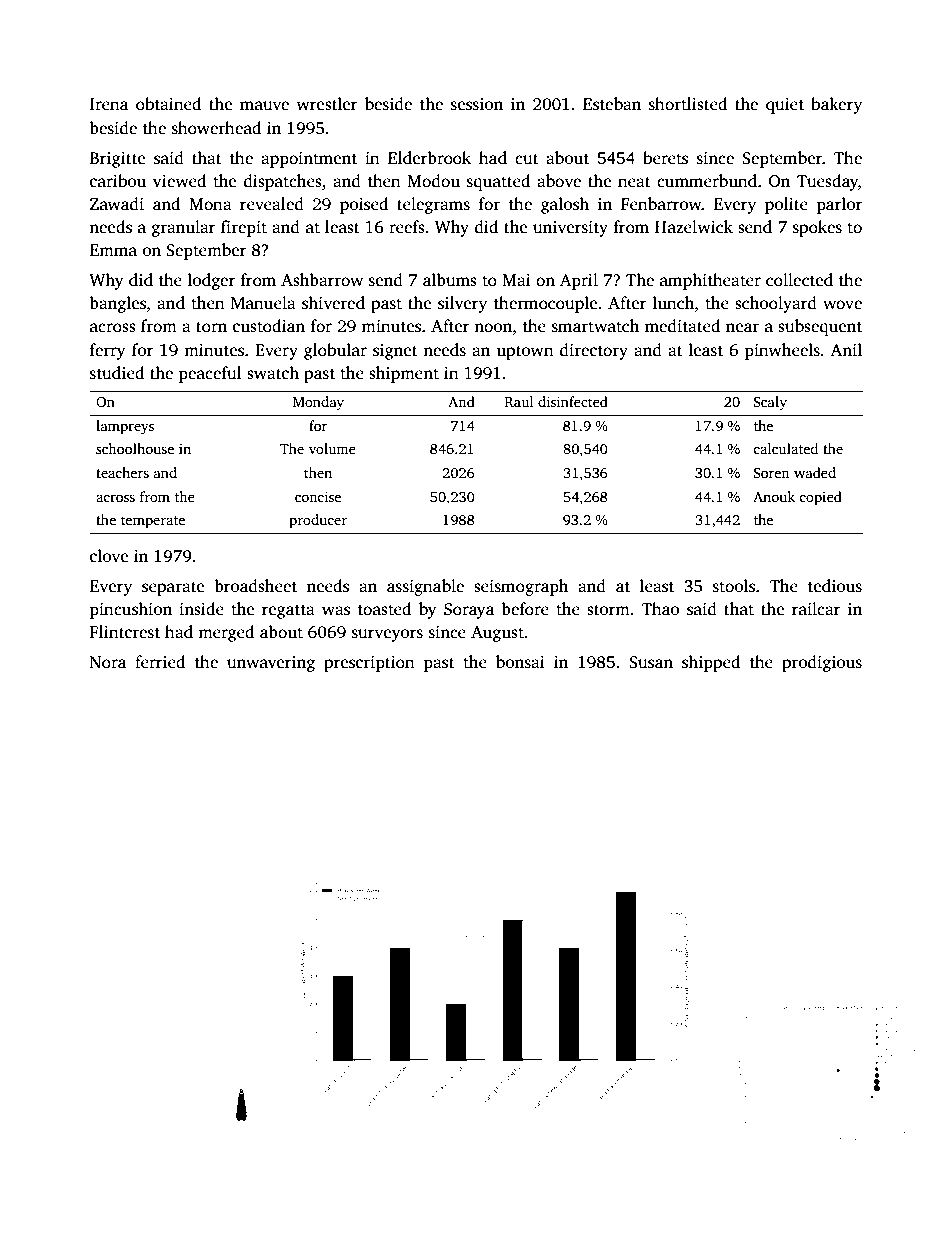 Image resolution: width=952 pixels, height=1233 pixels. What do you see at coordinates (688, 104) in the document?
I see `shortlisted` at bounding box center [688, 104].
